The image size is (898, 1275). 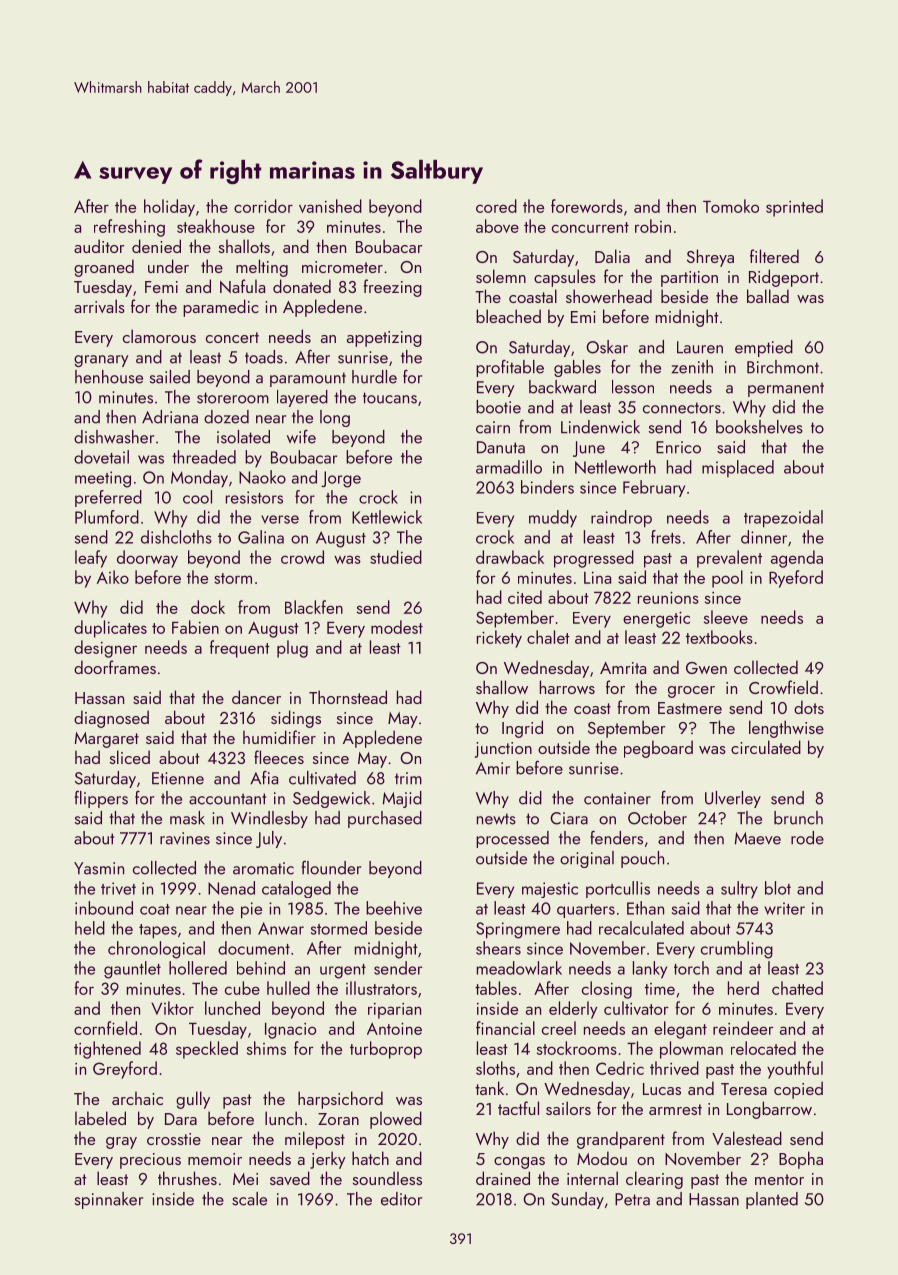 What do you see at coordinates (207, 1050) in the image?
I see `speckled` at bounding box center [207, 1050].
